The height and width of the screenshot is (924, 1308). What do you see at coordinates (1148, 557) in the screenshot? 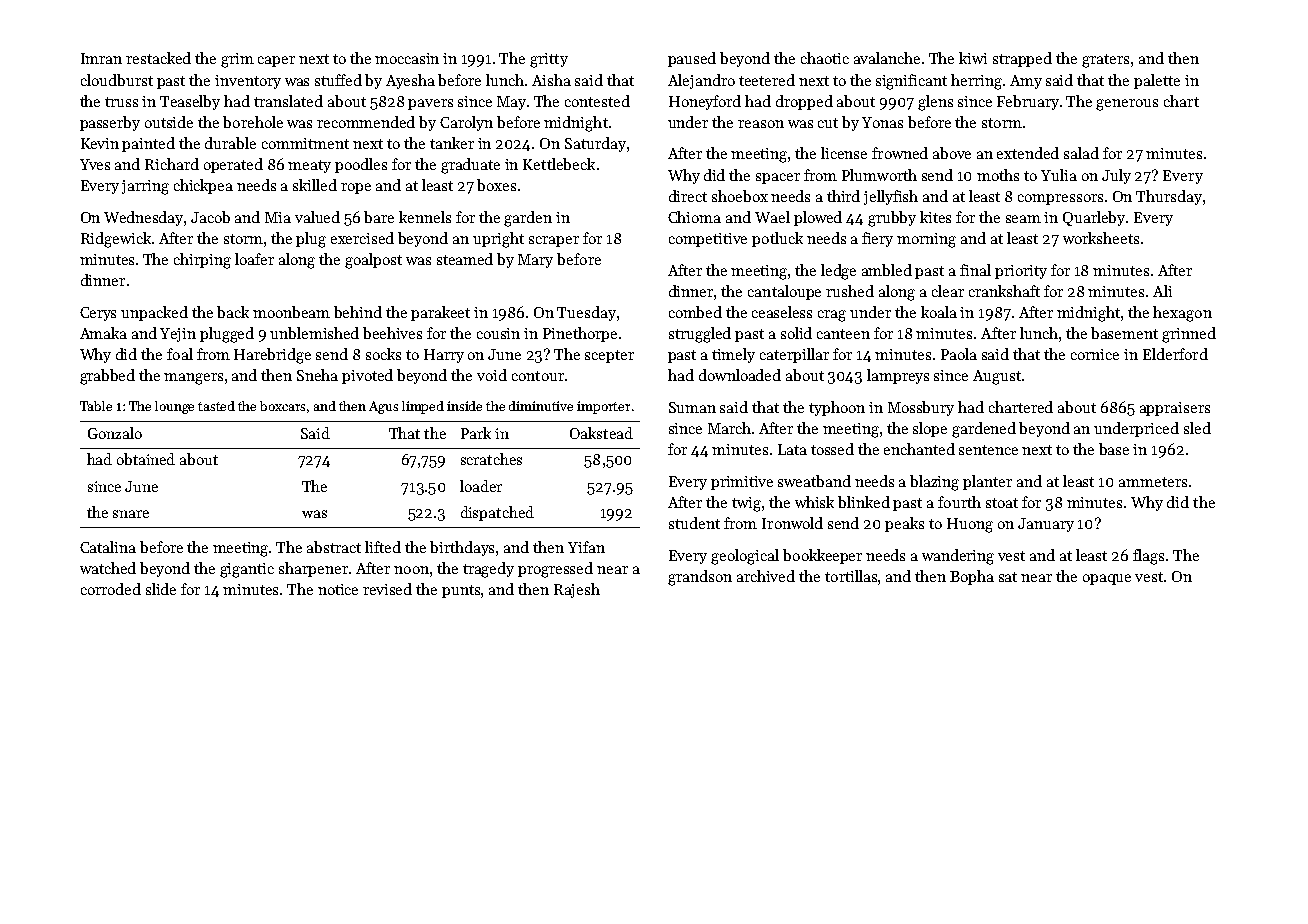
I see `flags` at bounding box center [1148, 557].
